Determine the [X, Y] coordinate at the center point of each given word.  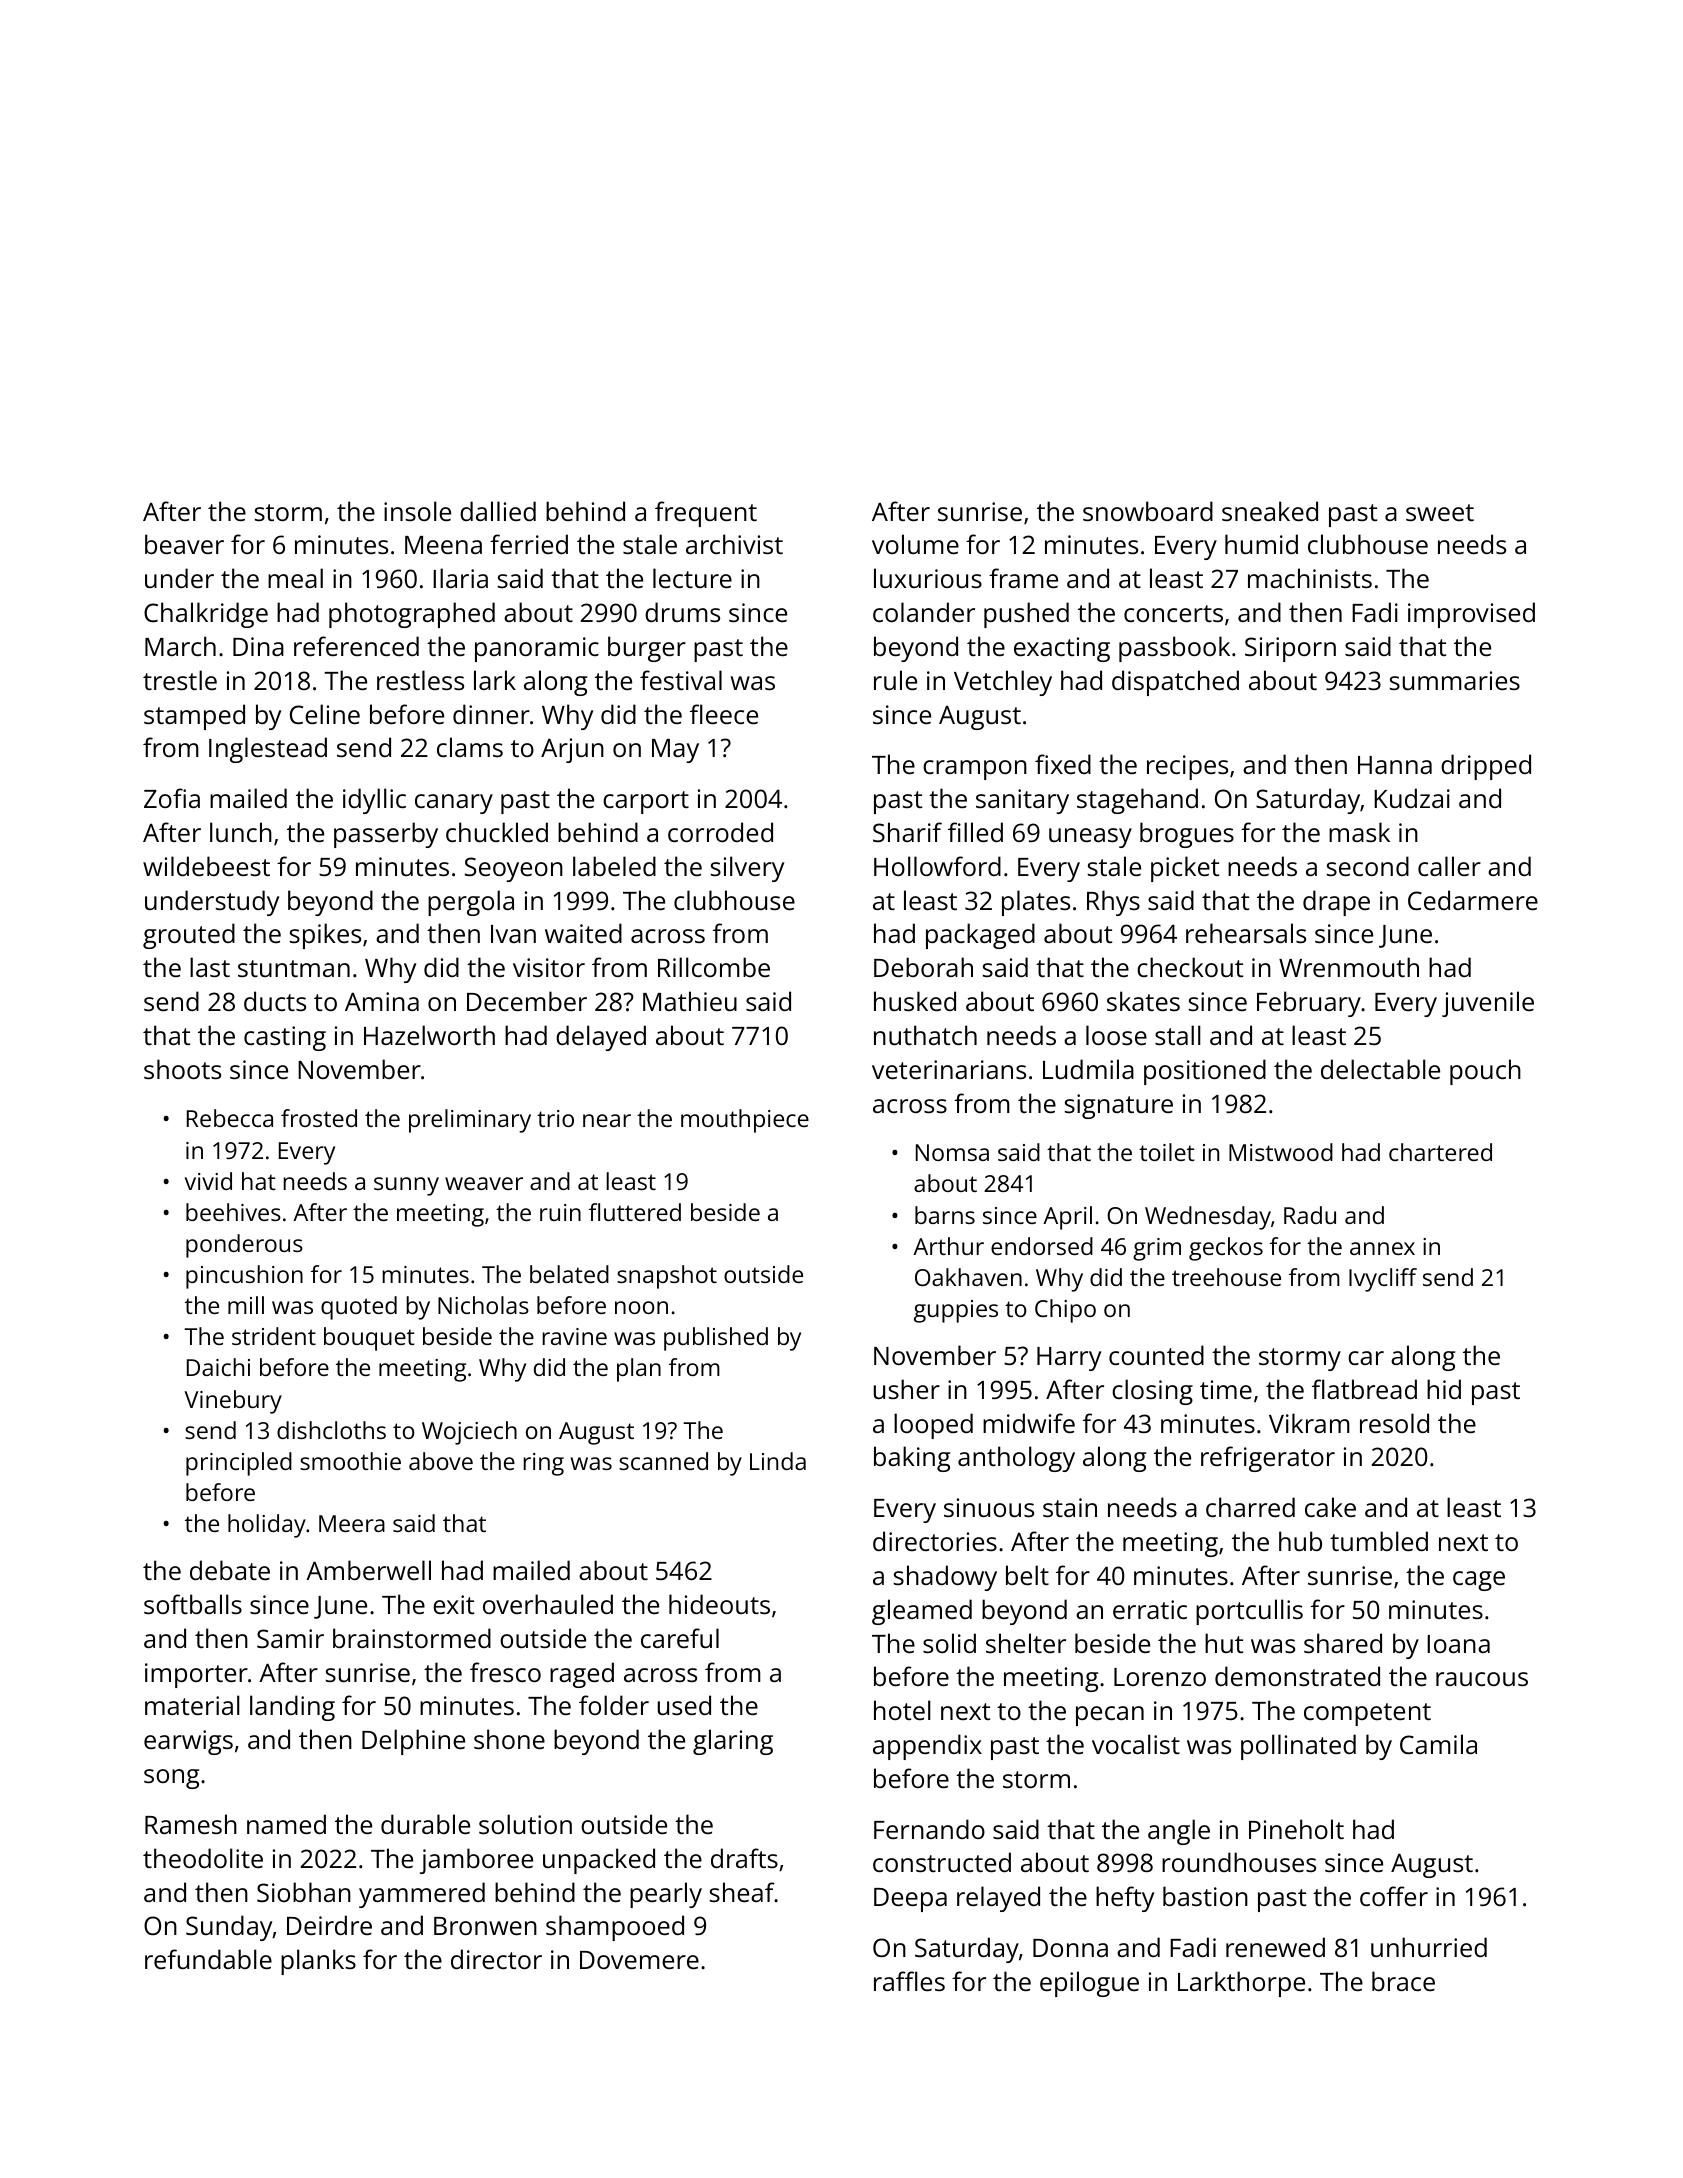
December [527, 1001]
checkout [1190, 967]
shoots [182, 1069]
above [441, 1461]
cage [1479, 1581]
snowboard [1148, 511]
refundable [208, 1959]
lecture [692, 578]
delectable [1380, 1069]
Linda [778, 1461]
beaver [184, 544]
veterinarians [949, 1069]
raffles [909, 1981]
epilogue [1089, 1984]
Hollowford [937, 866]
